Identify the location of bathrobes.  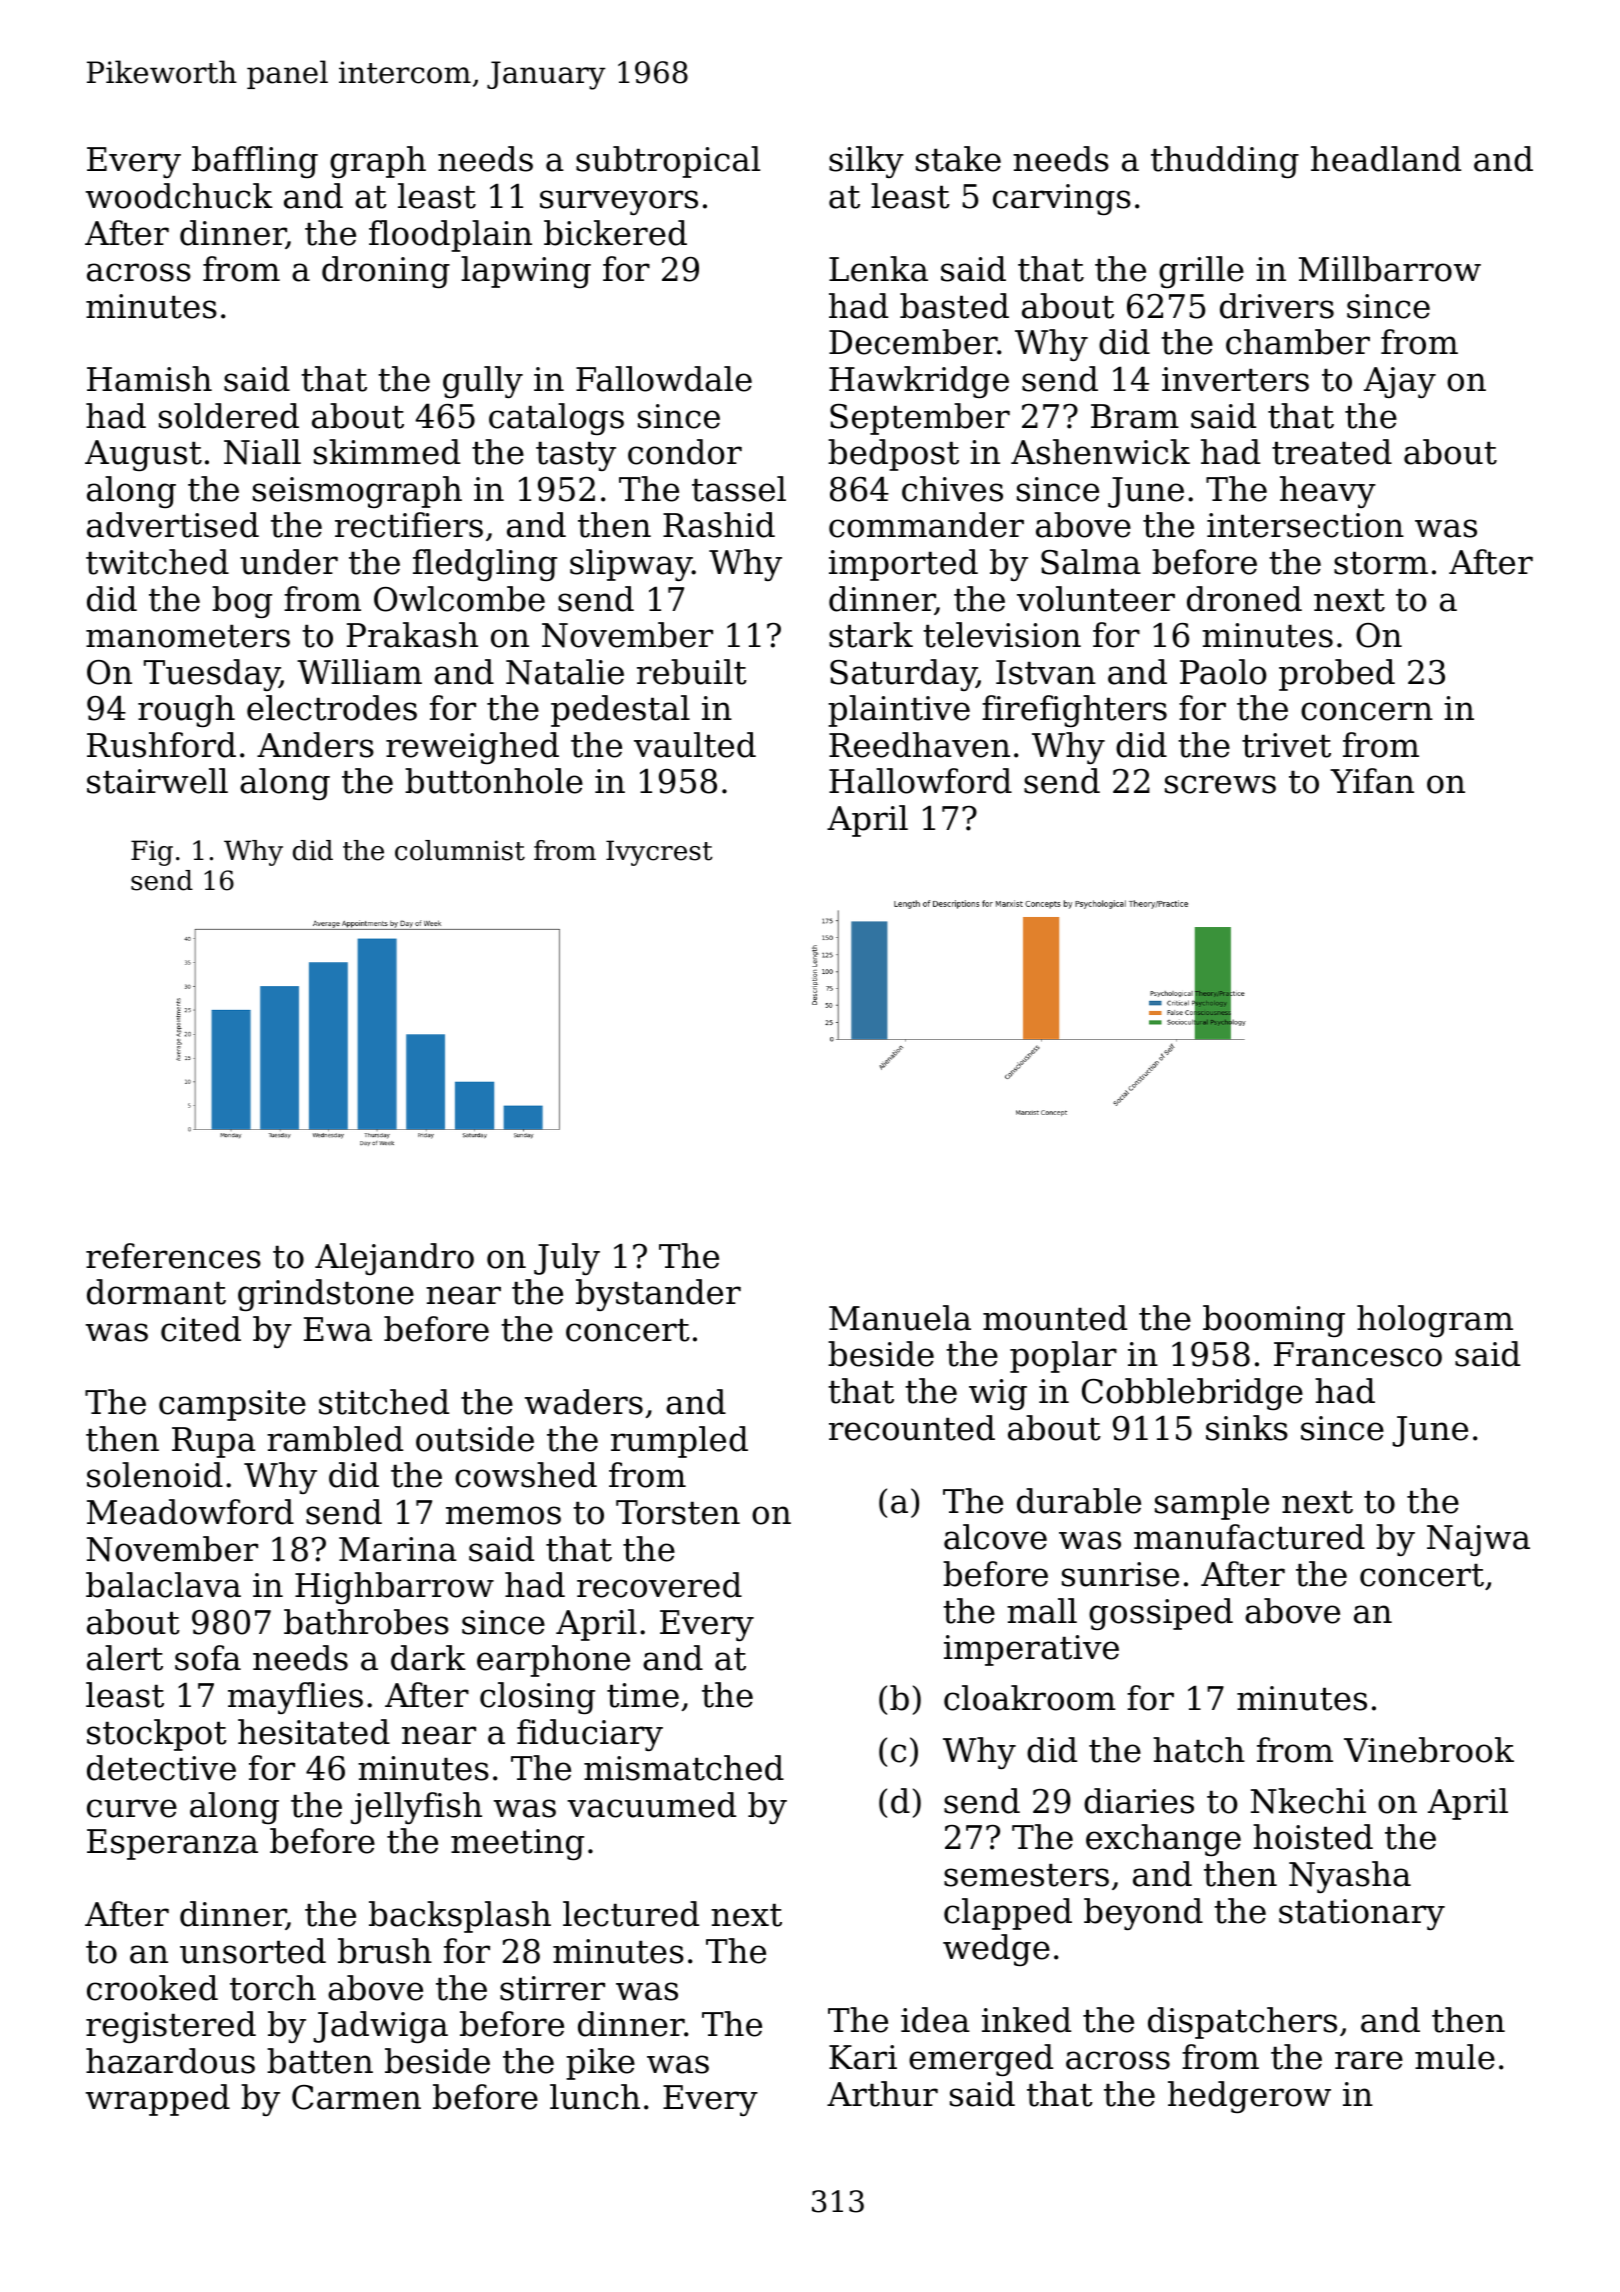
(366, 1622).
